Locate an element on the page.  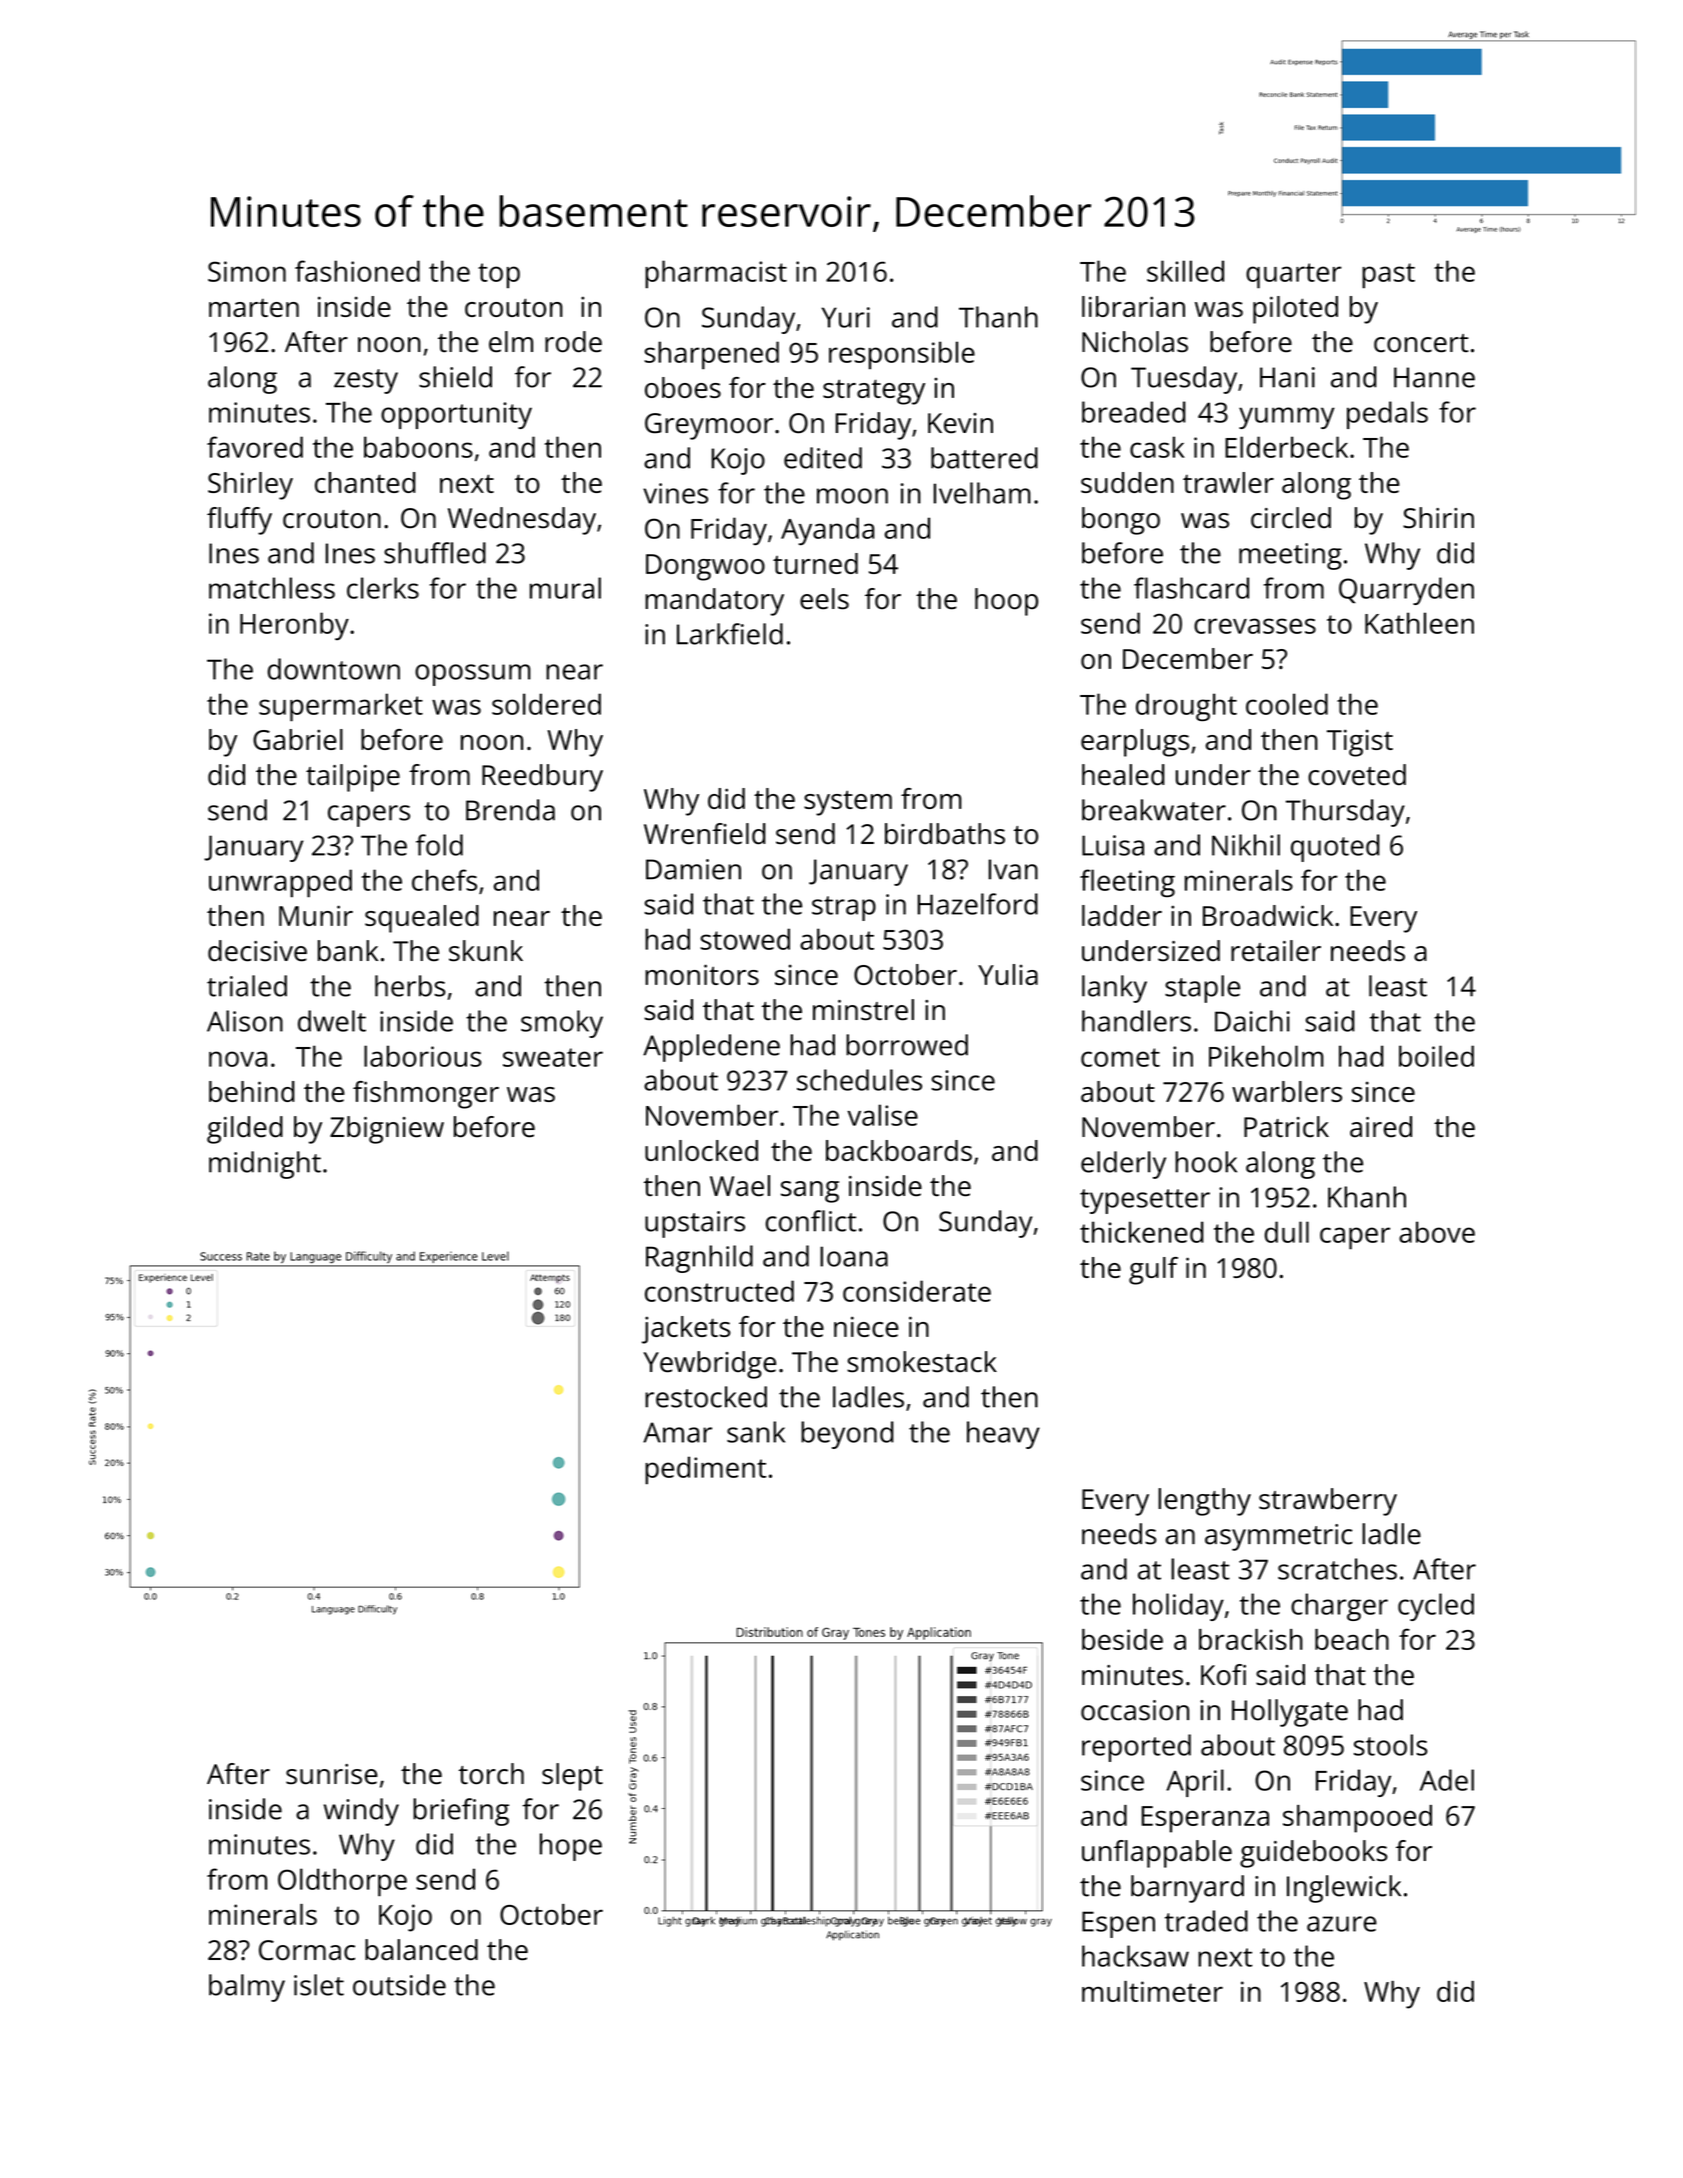
opportunity is located at coordinates (456, 415).
